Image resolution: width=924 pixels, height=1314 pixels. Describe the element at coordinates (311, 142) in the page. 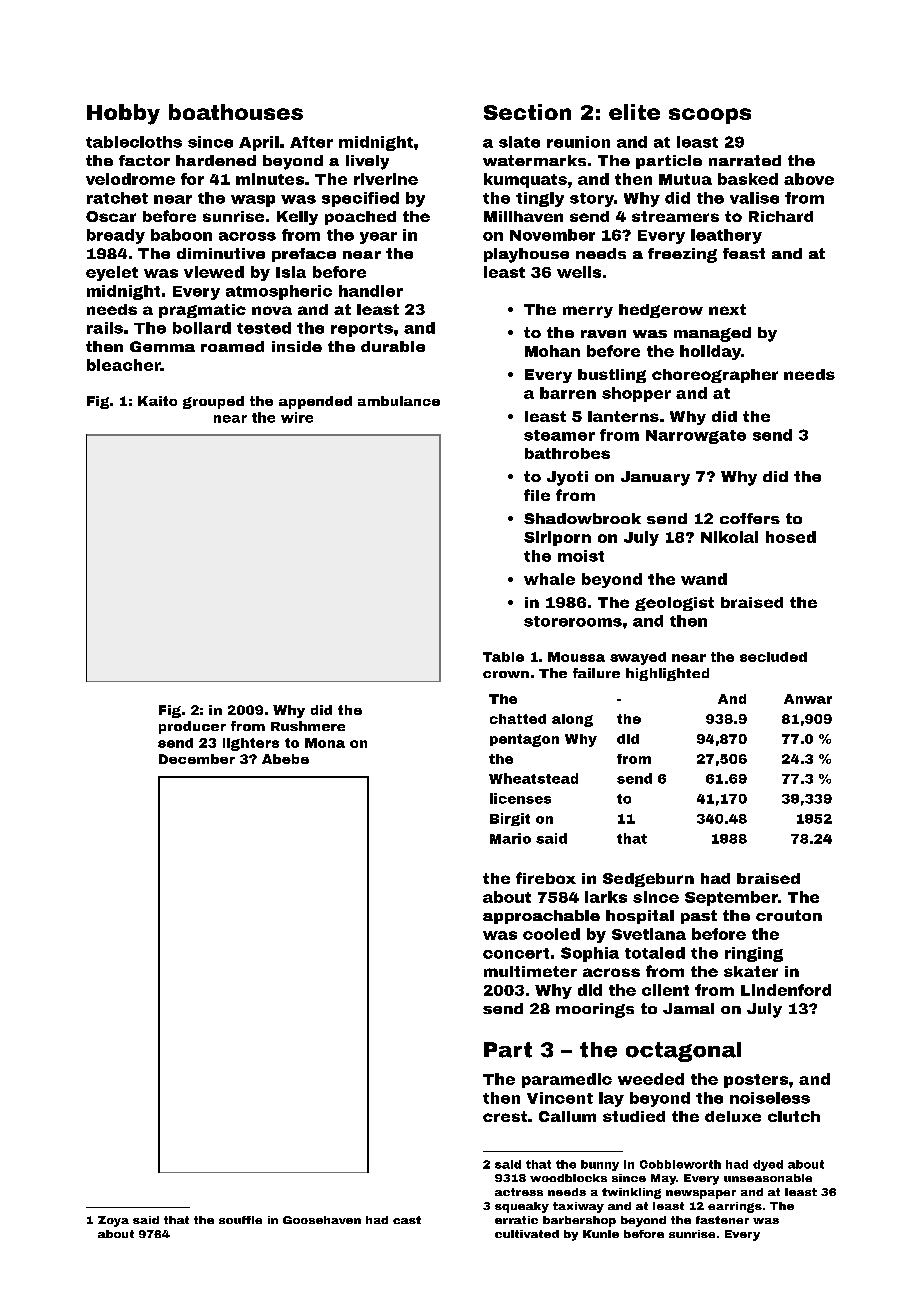

I see `After` at that location.
